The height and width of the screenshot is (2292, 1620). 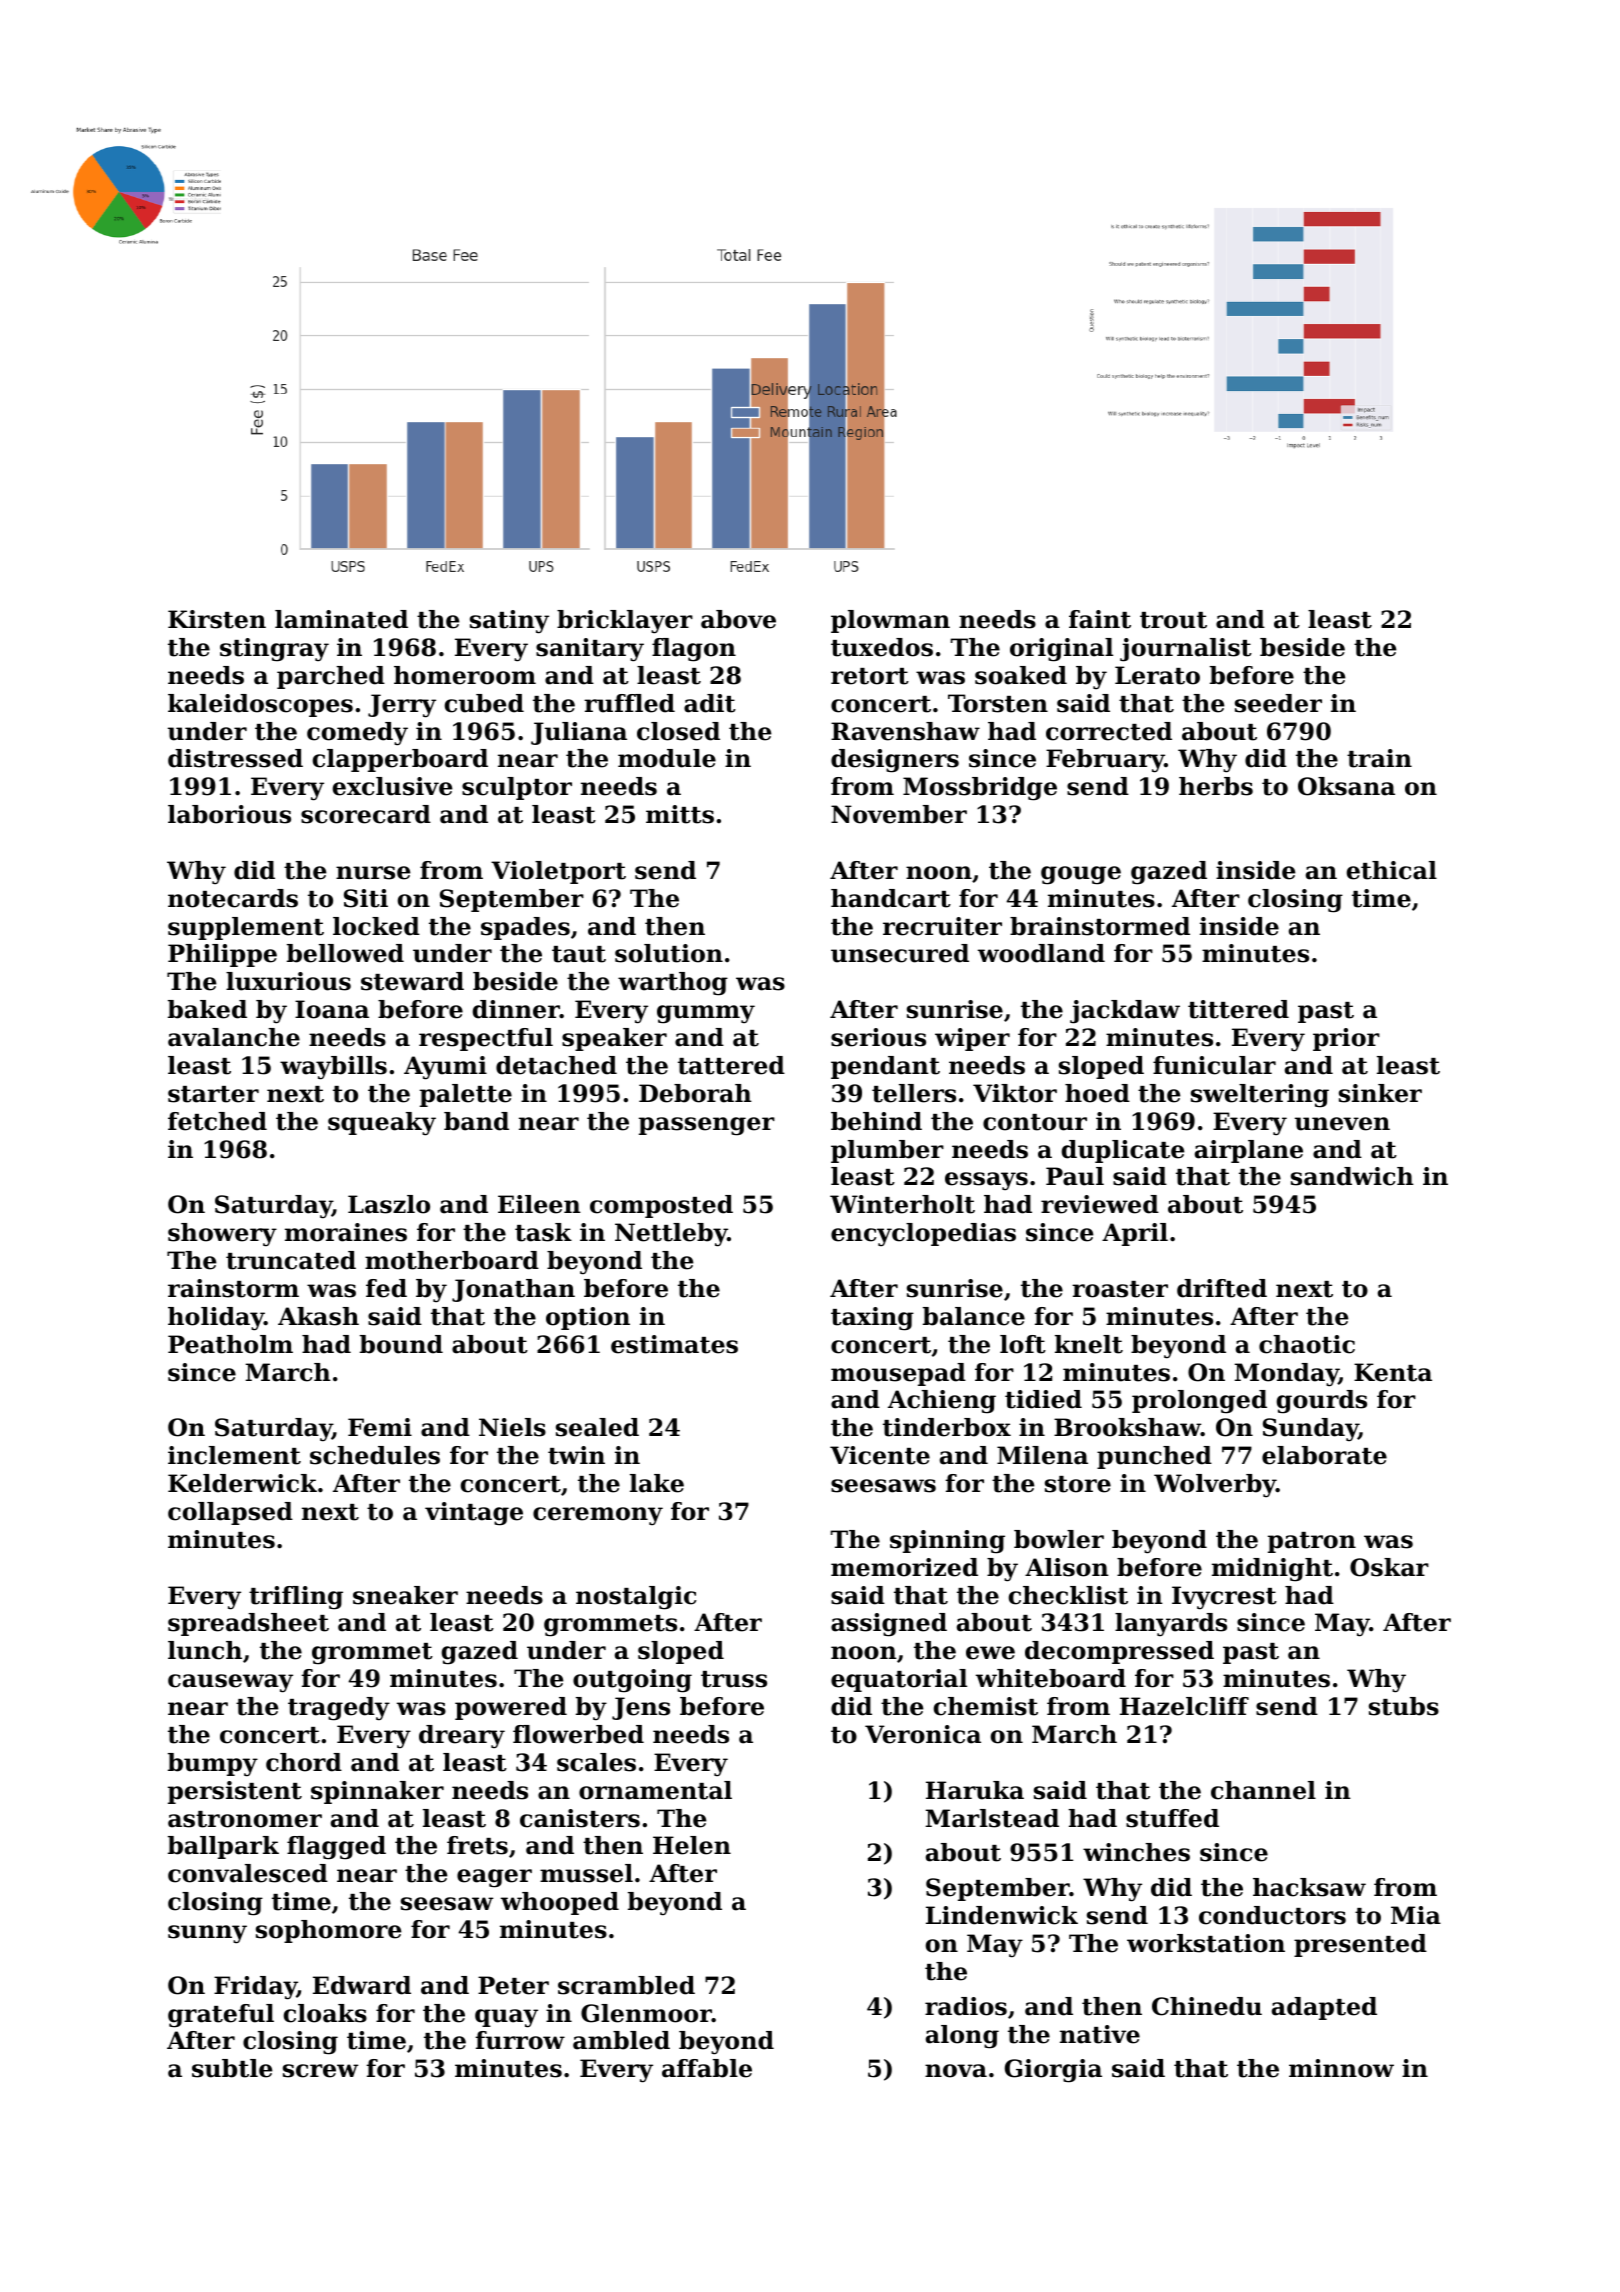 I want to click on Kenta, so click(x=1393, y=1372).
